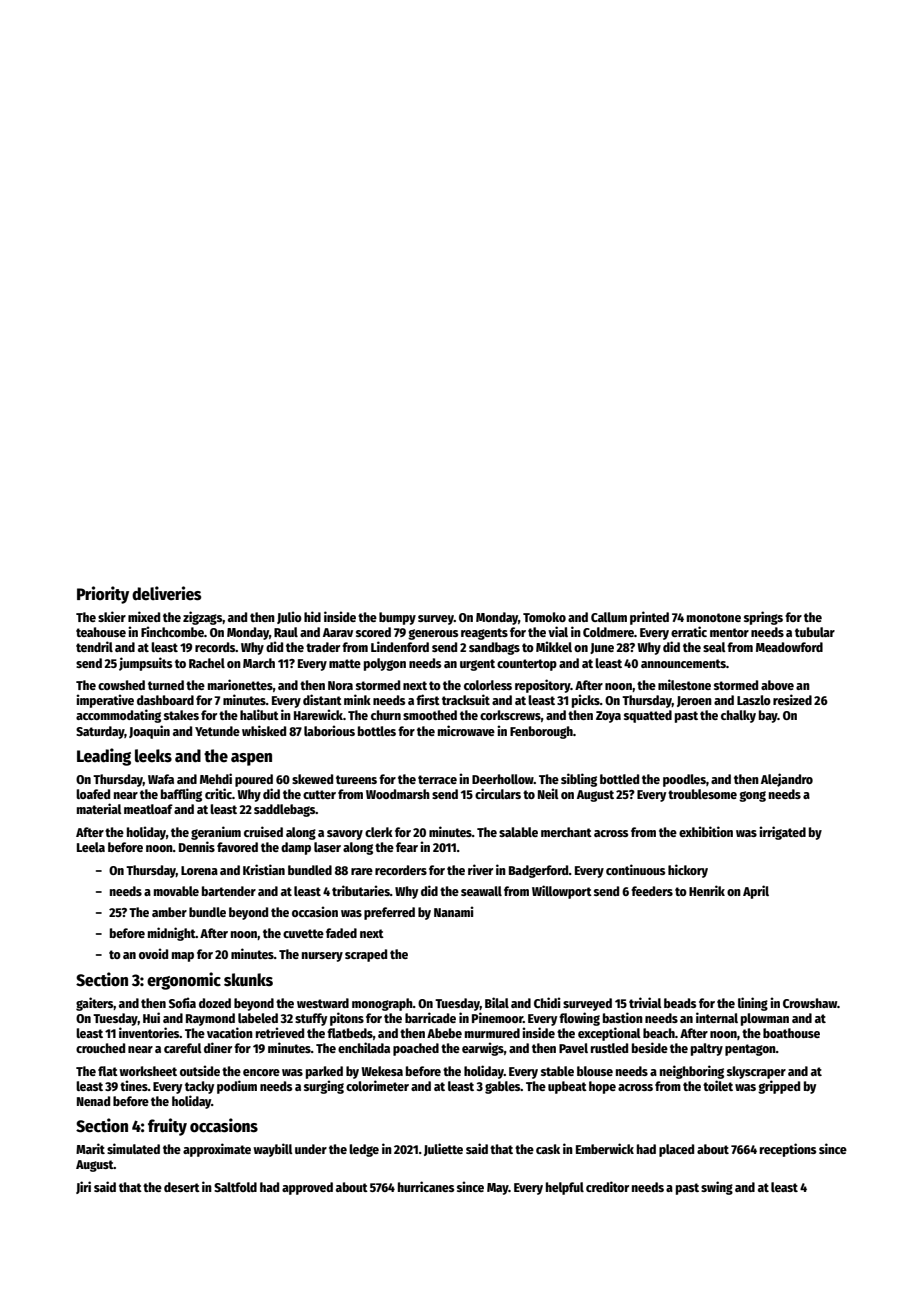 The height and width of the page is (1308, 924). Describe the element at coordinates (169, 912) in the page. I see `amber` at that location.
